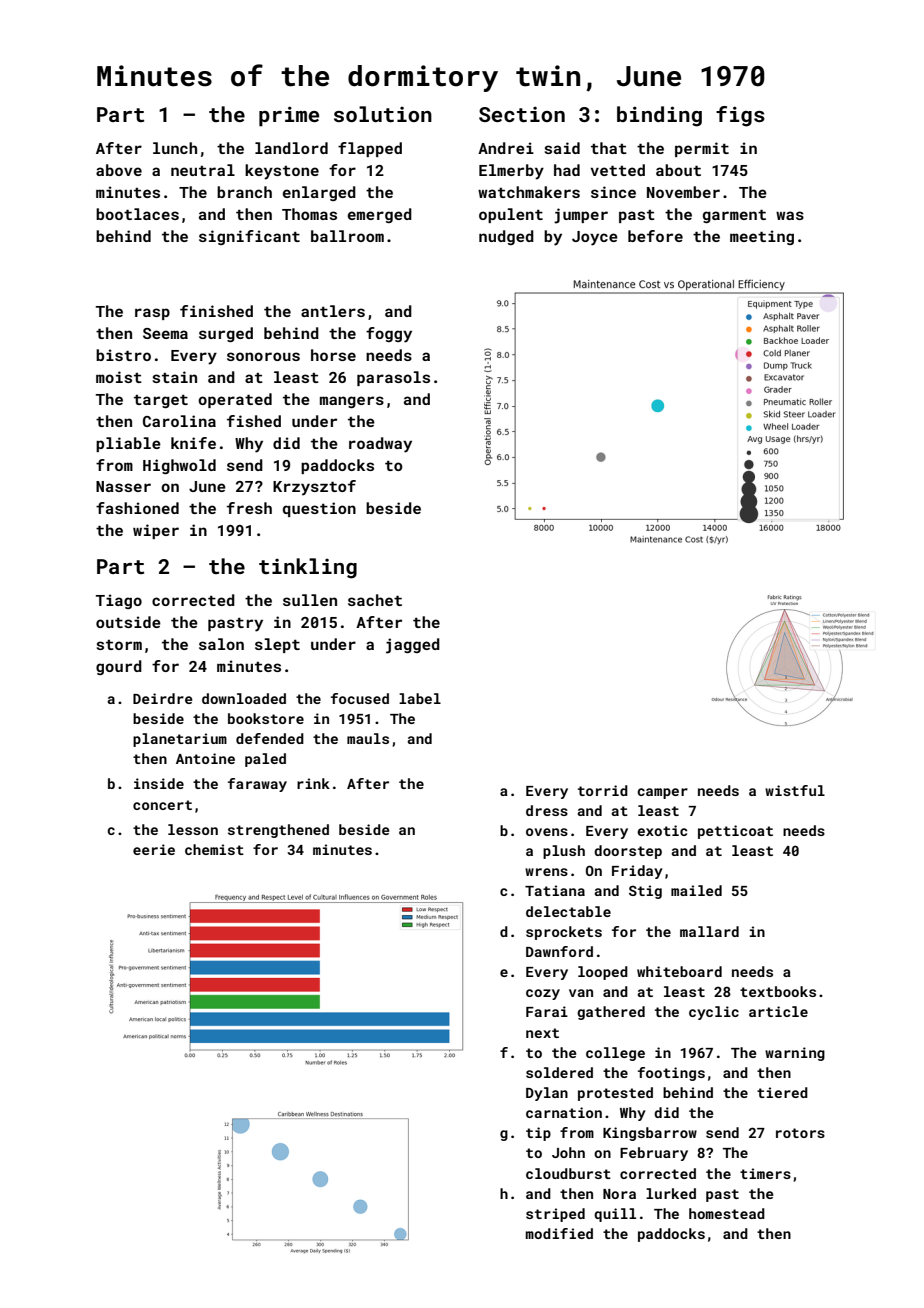 The height and width of the document is (1308, 924). What do you see at coordinates (522, 114) in the document?
I see `Section` at bounding box center [522, 114].
